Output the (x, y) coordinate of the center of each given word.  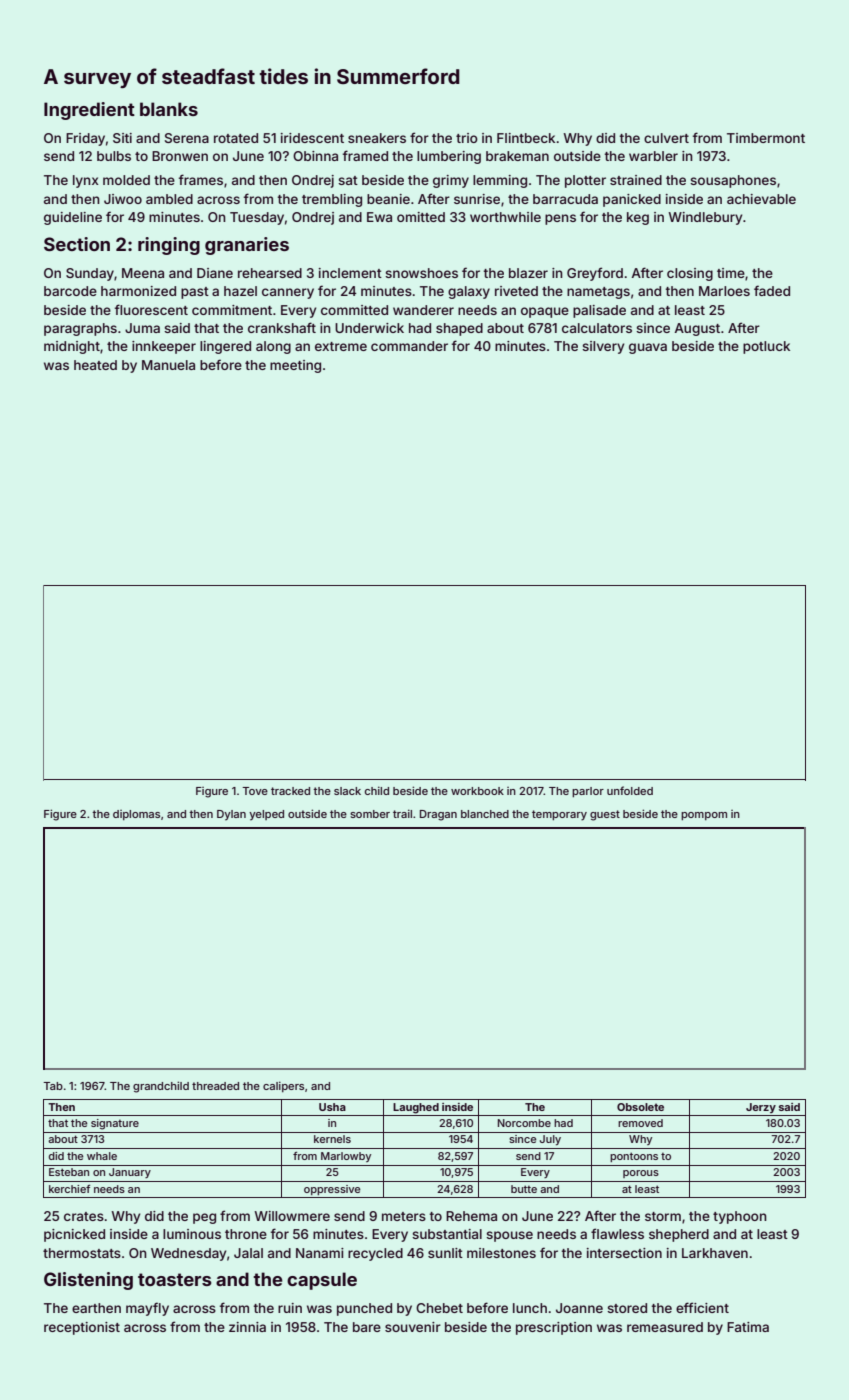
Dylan (231, 815)
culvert (666, 138)
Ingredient (89, 111)
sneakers (377, 138)
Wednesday (188, 1254)
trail (402, 813)
